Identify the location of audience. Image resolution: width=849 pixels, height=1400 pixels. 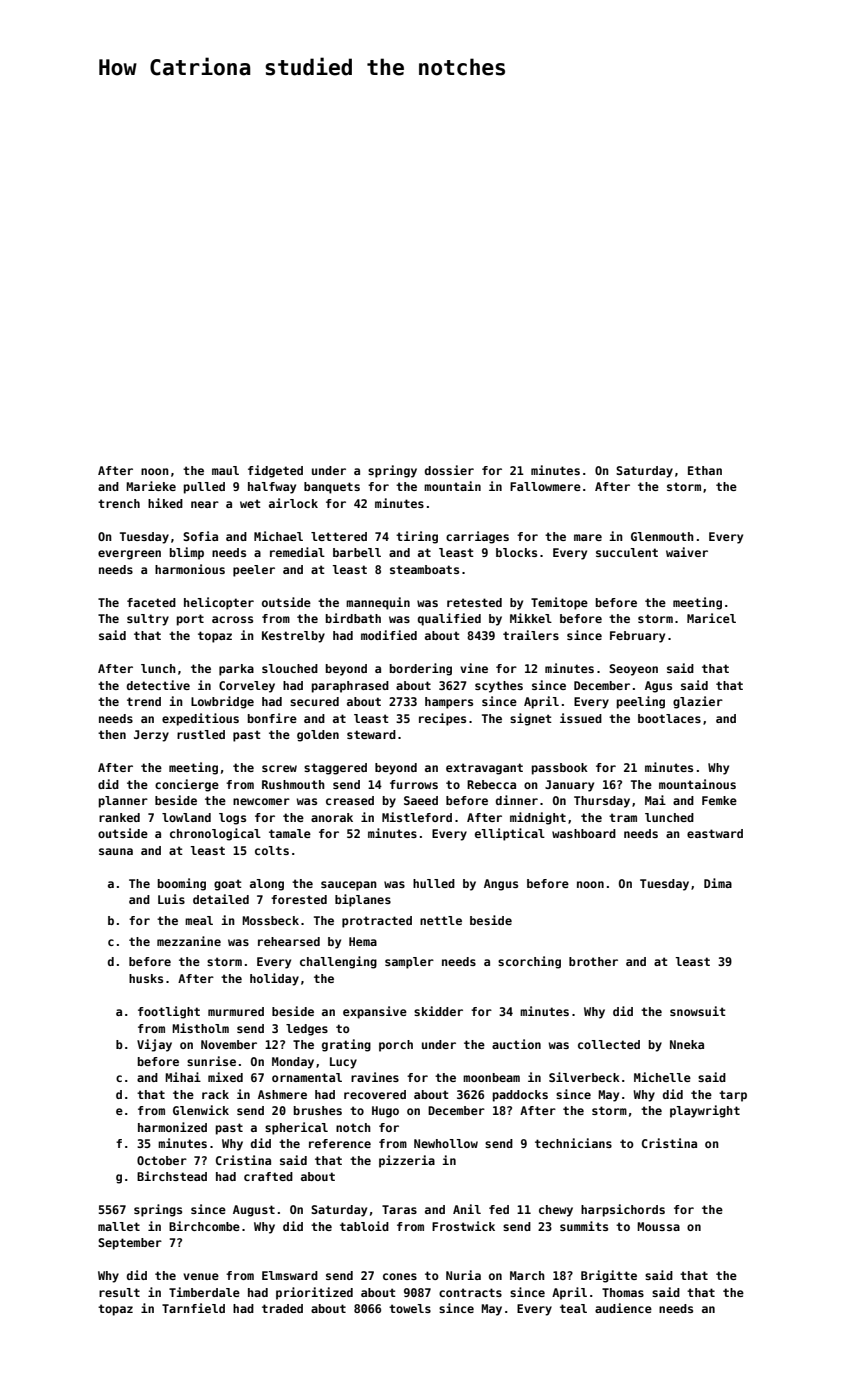
(623, 1308).
